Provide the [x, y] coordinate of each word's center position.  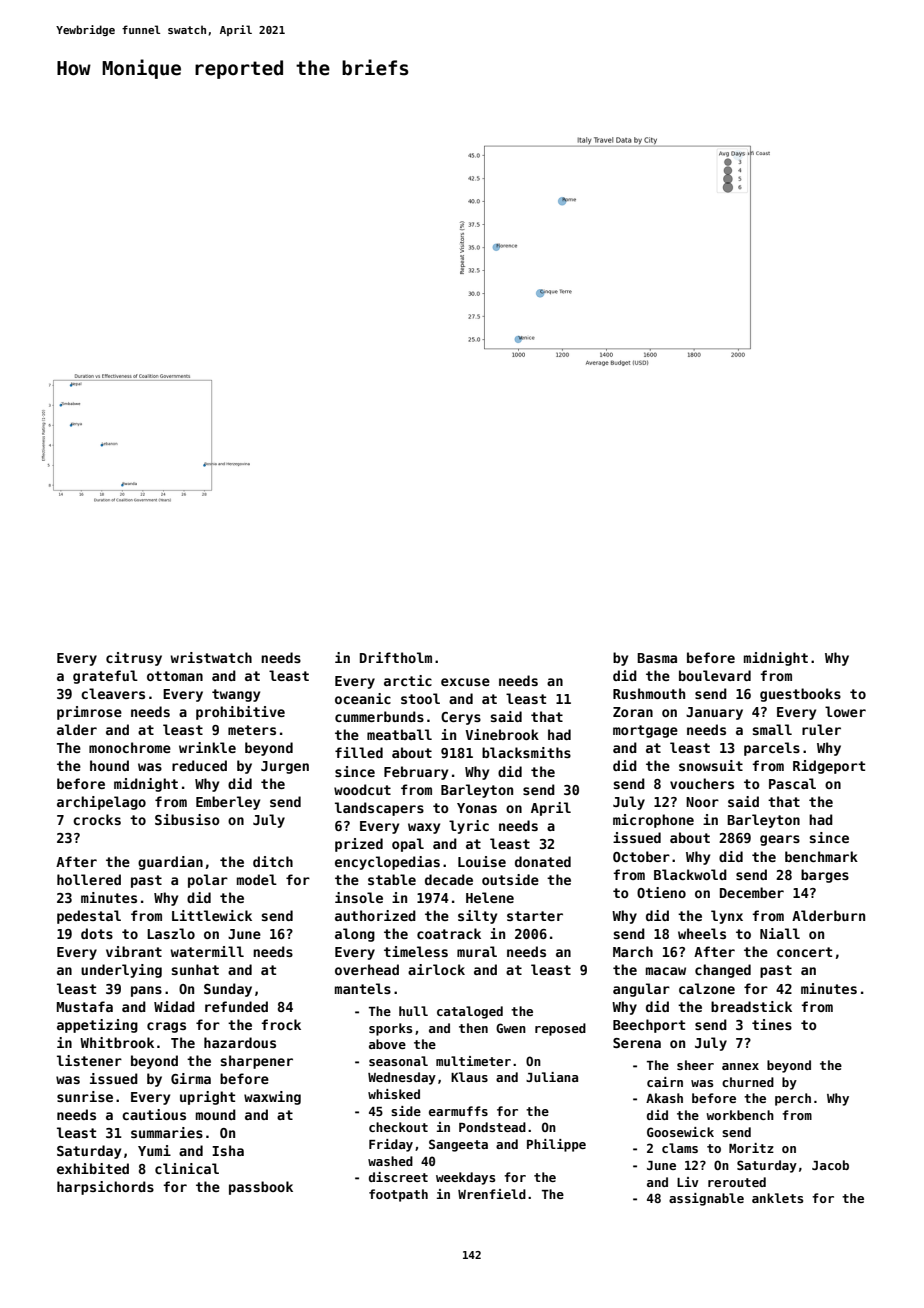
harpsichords [105, 1188]
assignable [706, 1199]
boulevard [715, 675]
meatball [399, 734]
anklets [777, 1198]
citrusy [134, 659]
